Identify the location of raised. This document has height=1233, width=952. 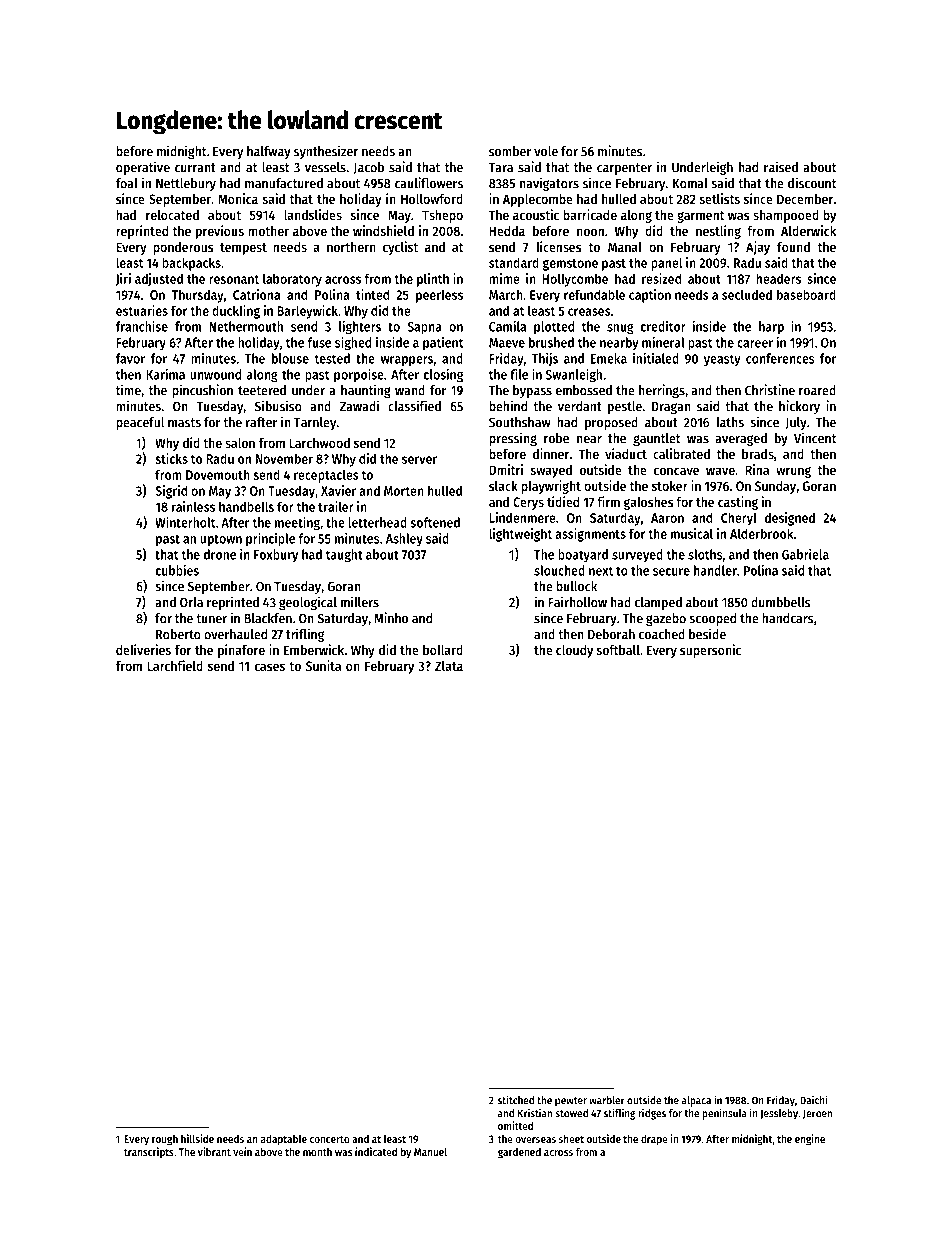
(781, 167).
